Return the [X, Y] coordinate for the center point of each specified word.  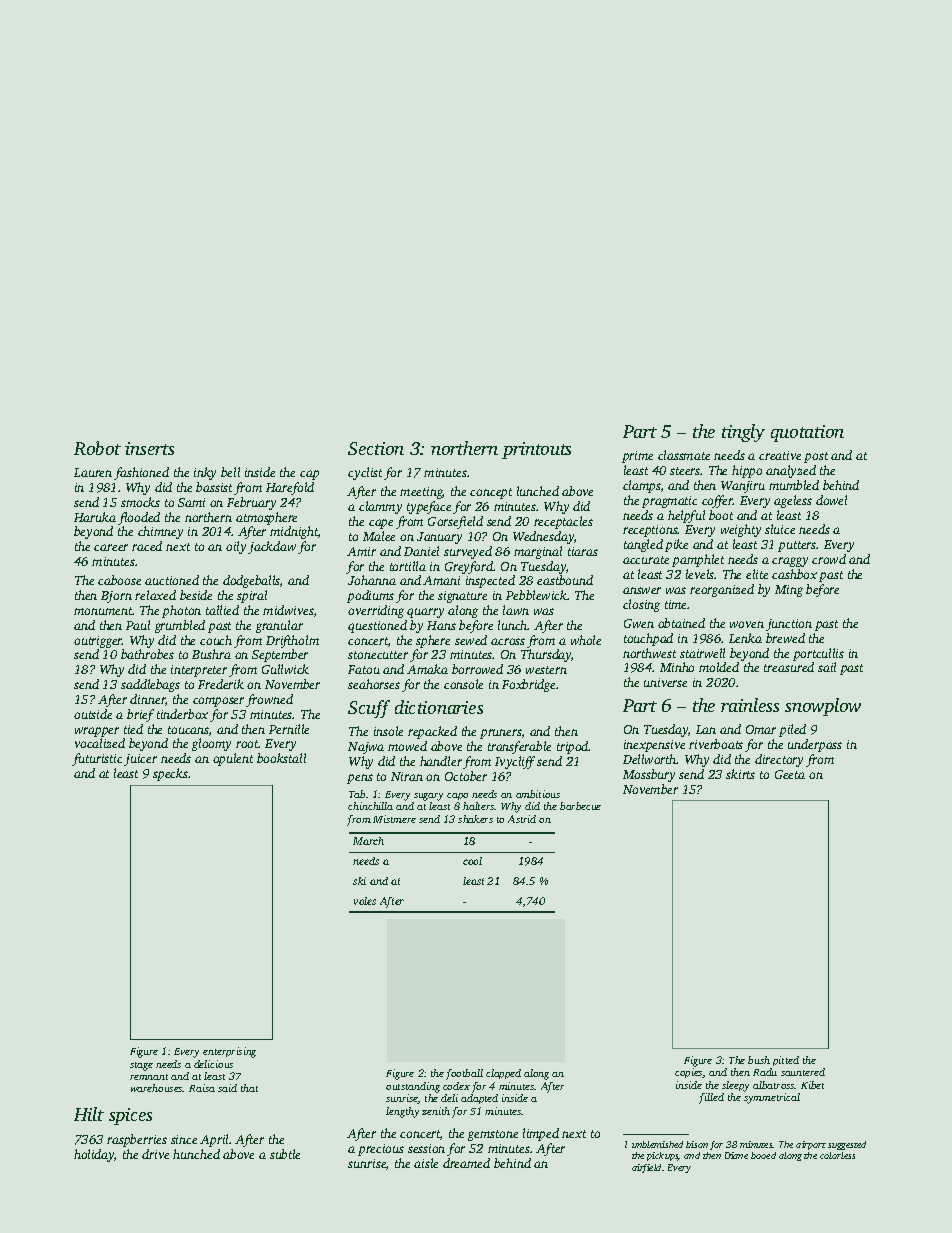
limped [541, 1134]
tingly [743, 433]
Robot [97, 448]
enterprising [229, 1052]
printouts [536, 450]
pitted [786, 1061]
